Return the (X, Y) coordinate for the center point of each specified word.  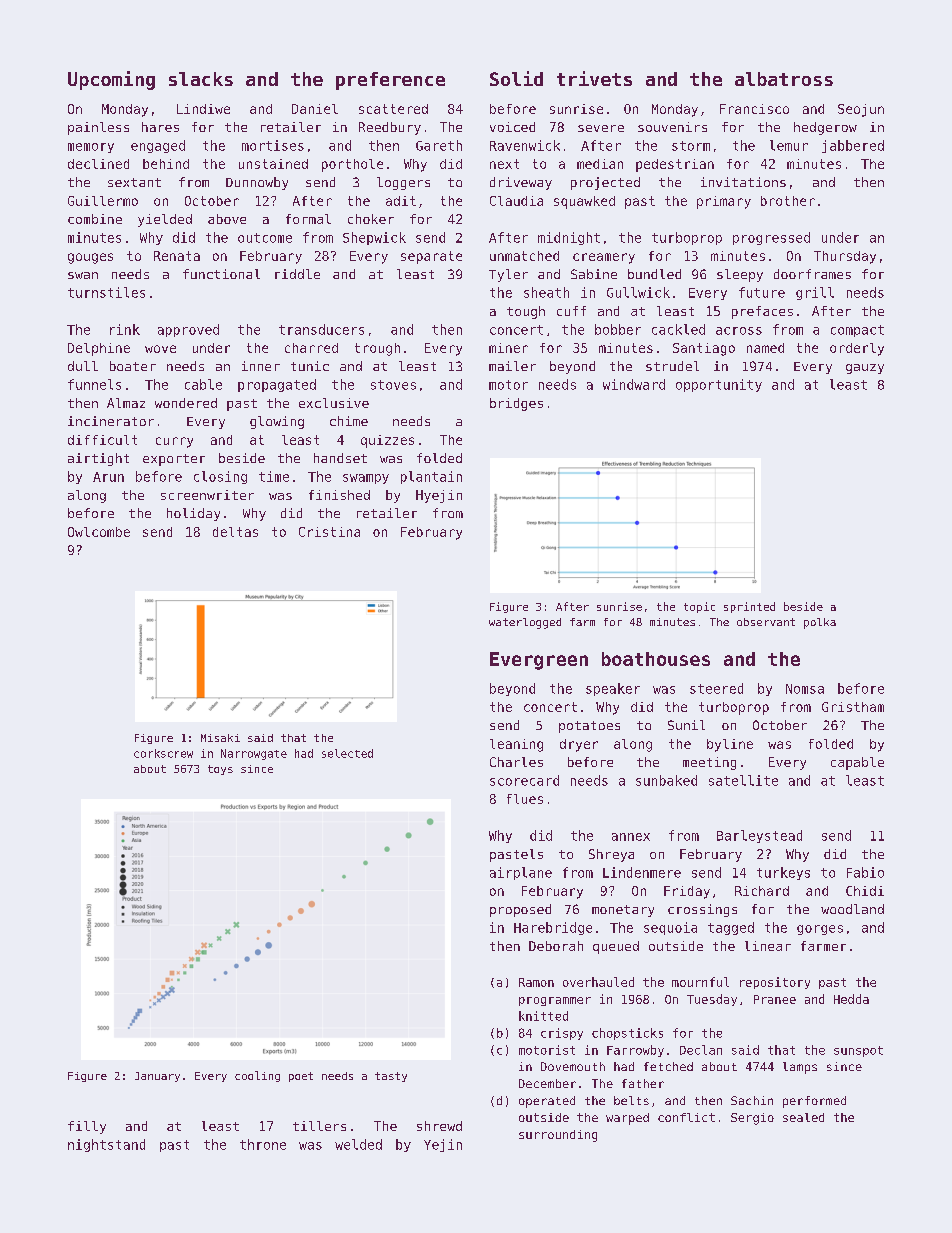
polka (820, 623)
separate (431, 257)
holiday (193, 514)
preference (390, 81)
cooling (257, 1076)
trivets (594, 78)
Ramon (536, 982)
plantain (431, 477)
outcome (265, 238)
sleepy (740, 275)
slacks (201, 79)
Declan (701, 1050)
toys (220, 770)
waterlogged (525, 623)
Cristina (329, 532)
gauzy (865, 369)
